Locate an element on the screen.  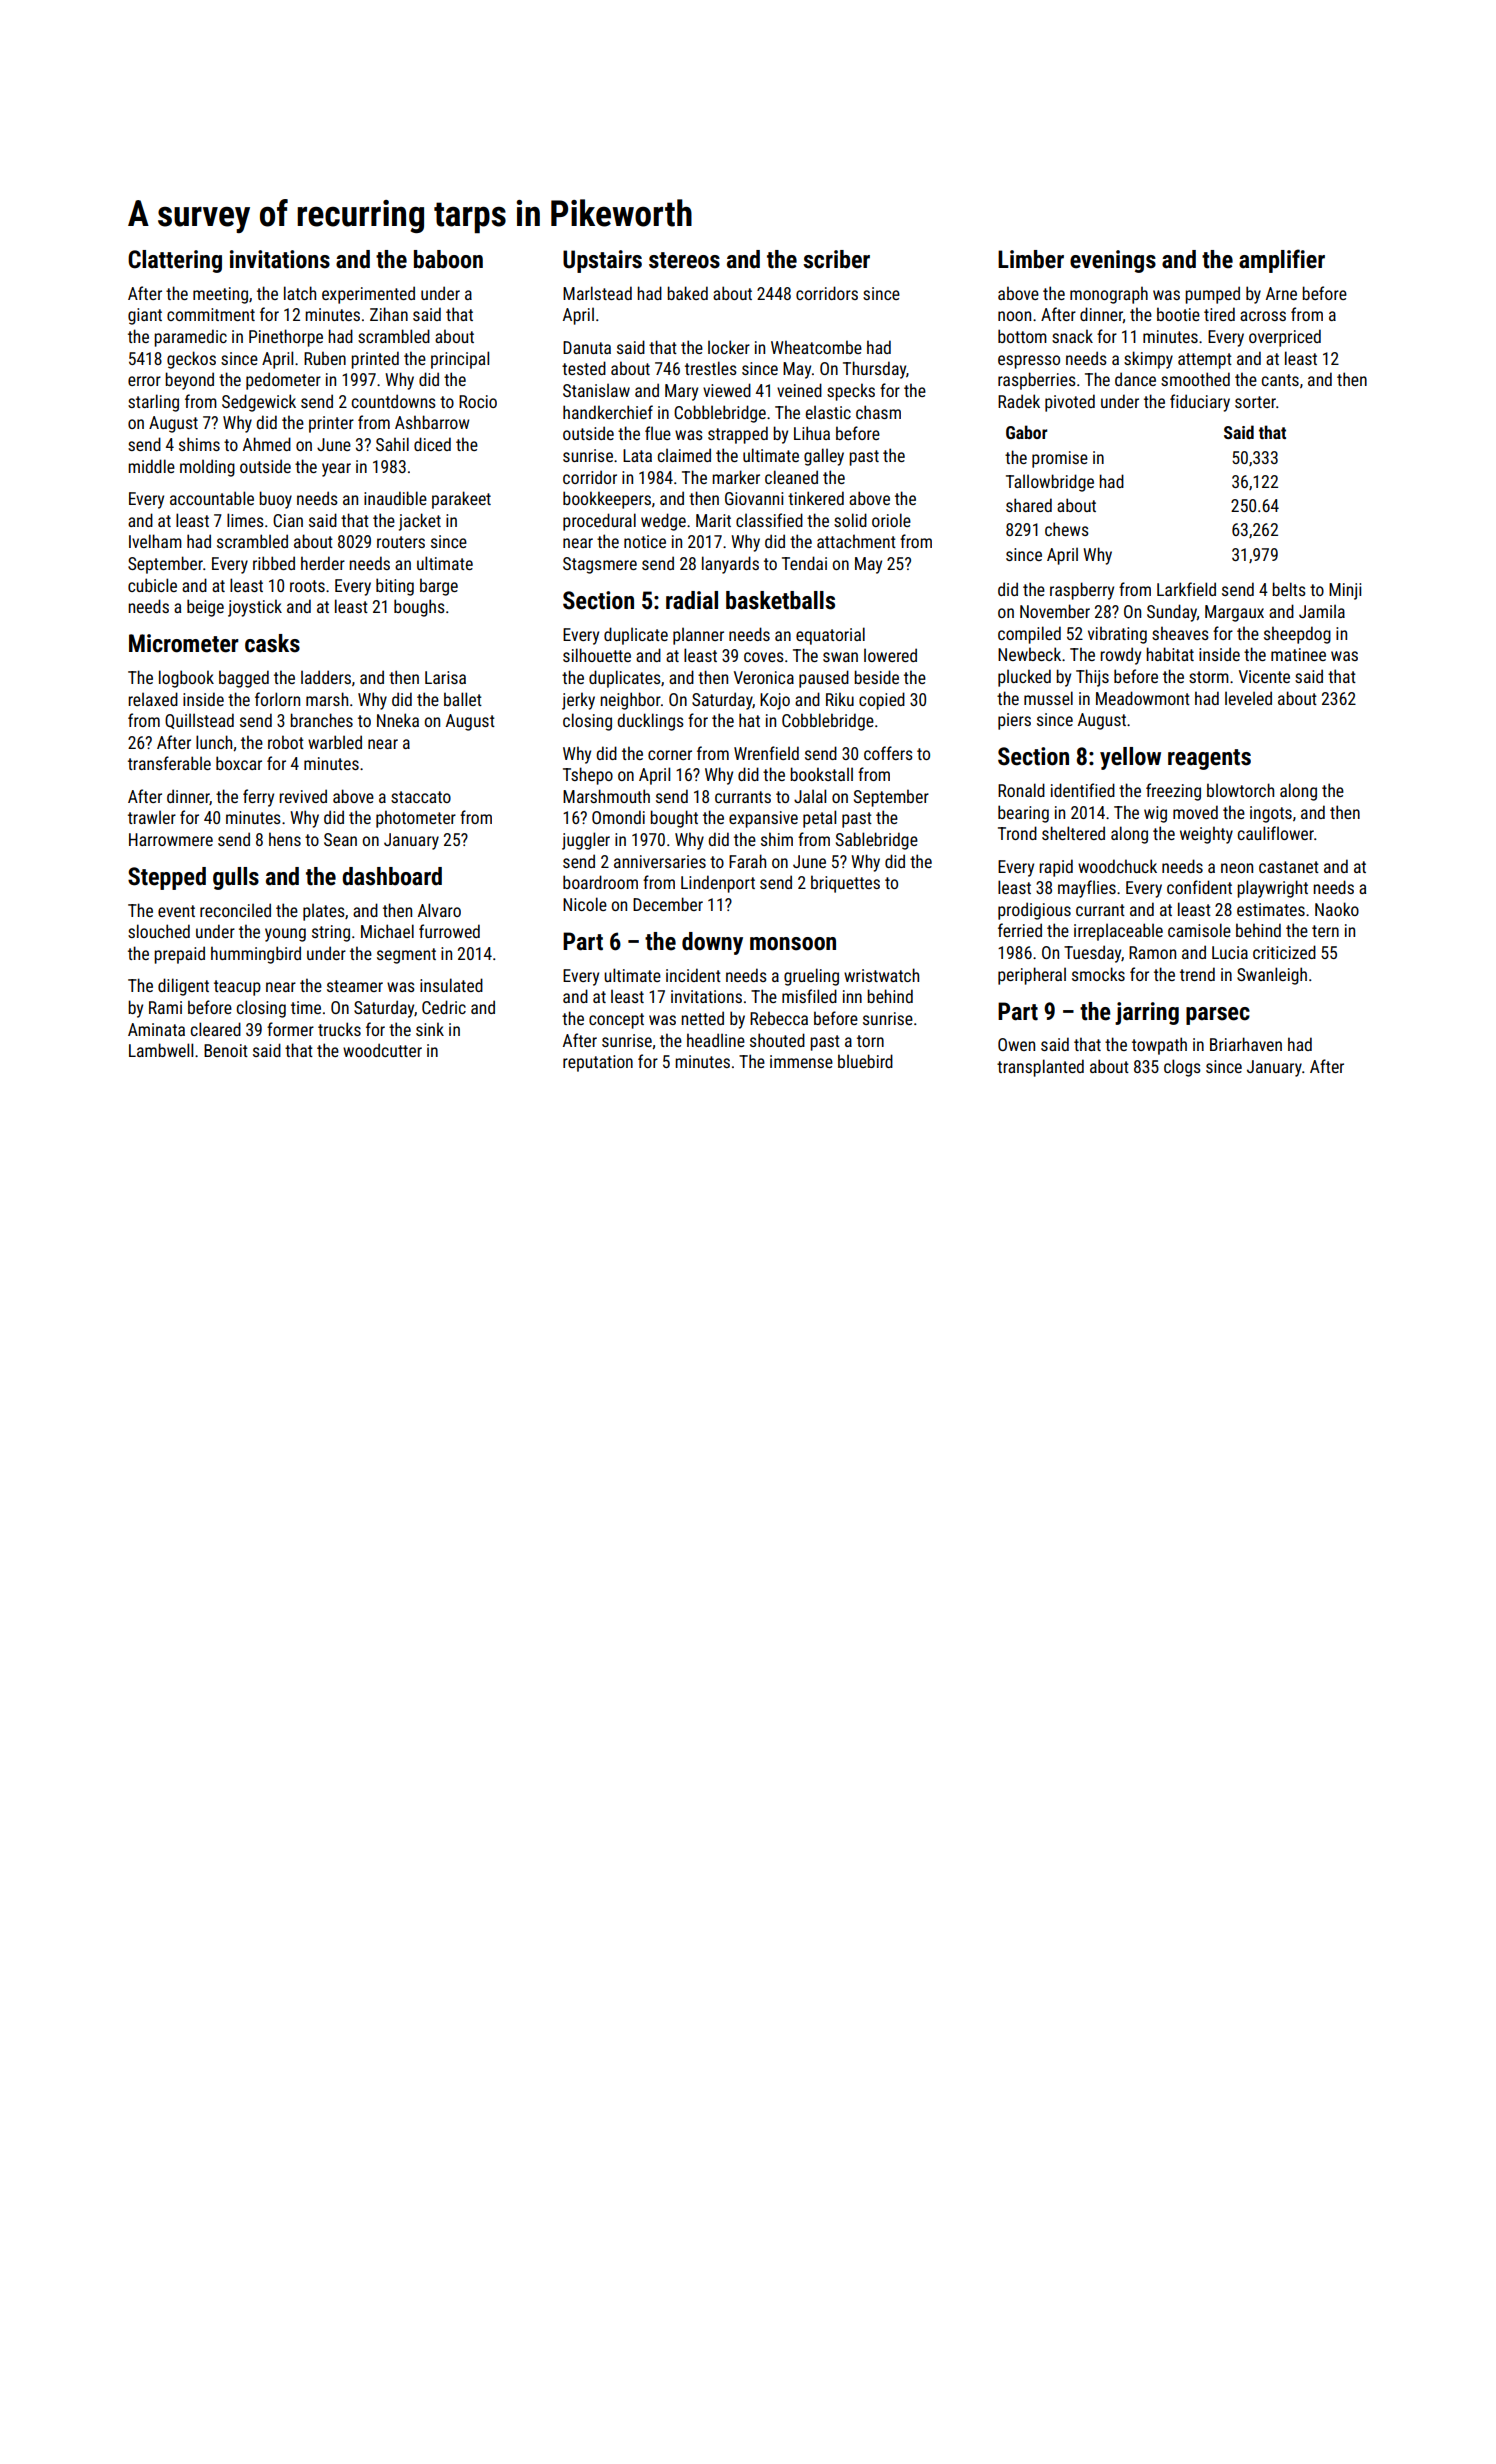
castanet is located at coordinates (1289, 867).
